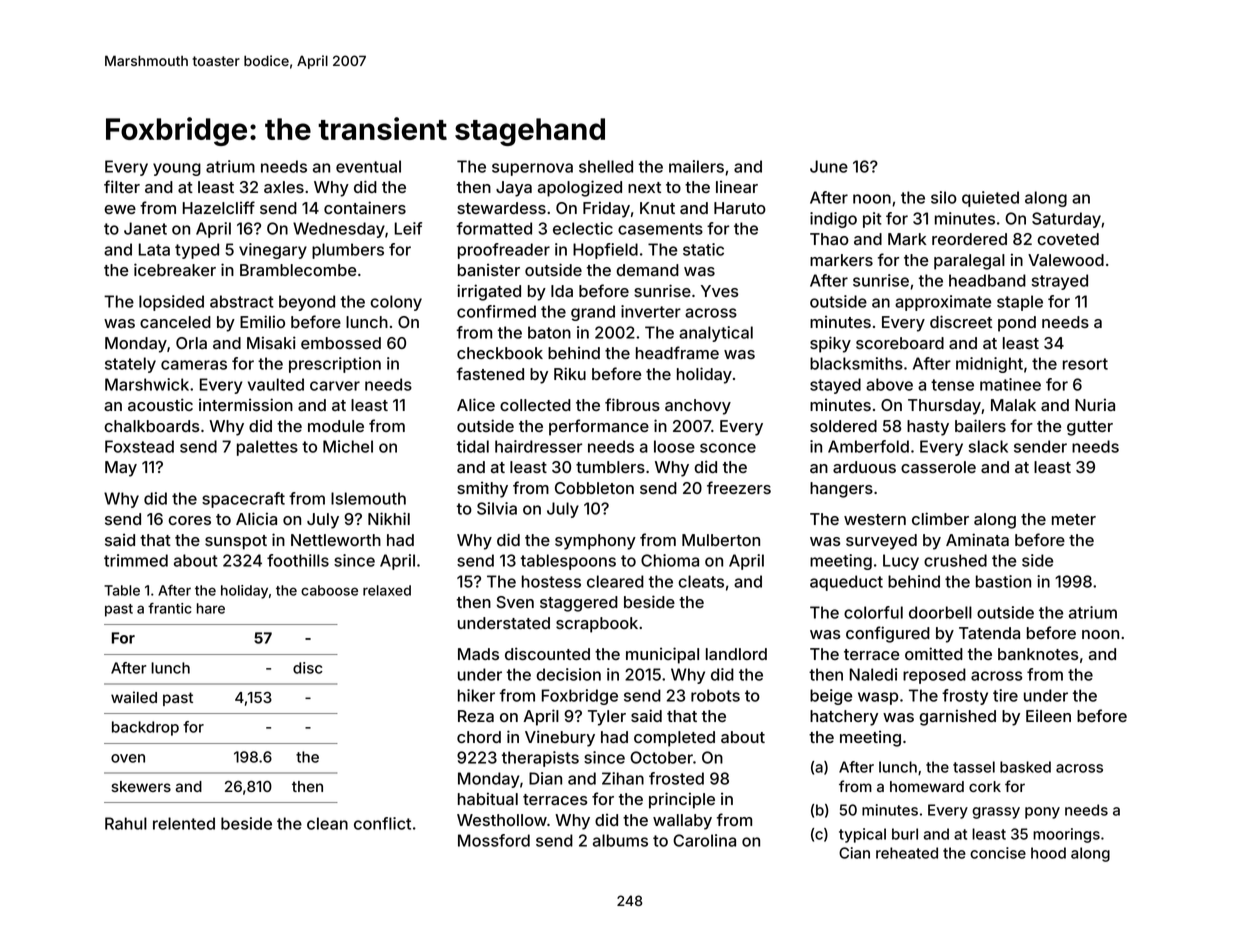  Describe the element at coordinates (134, 697) in the document. I see `wailed` at that location.
